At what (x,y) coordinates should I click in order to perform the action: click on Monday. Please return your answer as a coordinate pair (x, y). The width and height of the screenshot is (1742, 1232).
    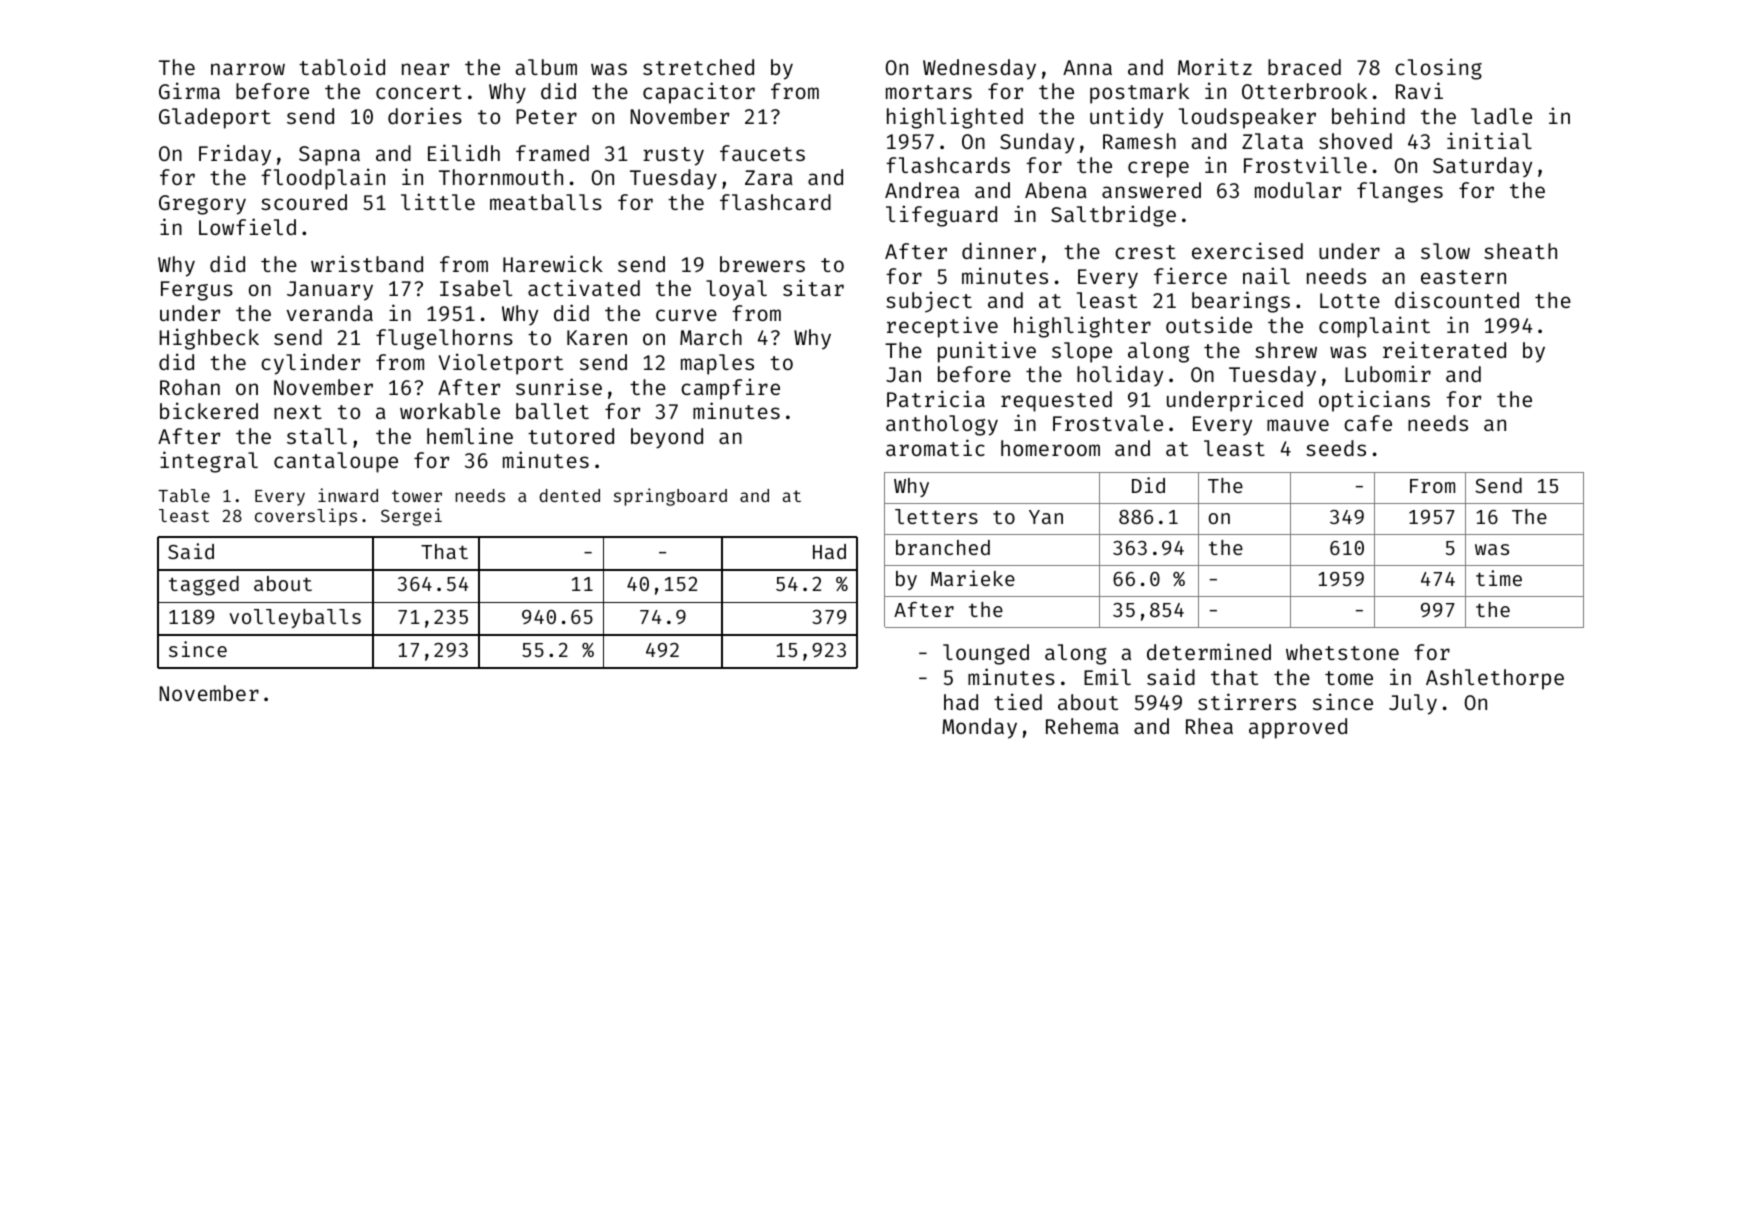
    Looking at the image, I should click on (979, 728).
